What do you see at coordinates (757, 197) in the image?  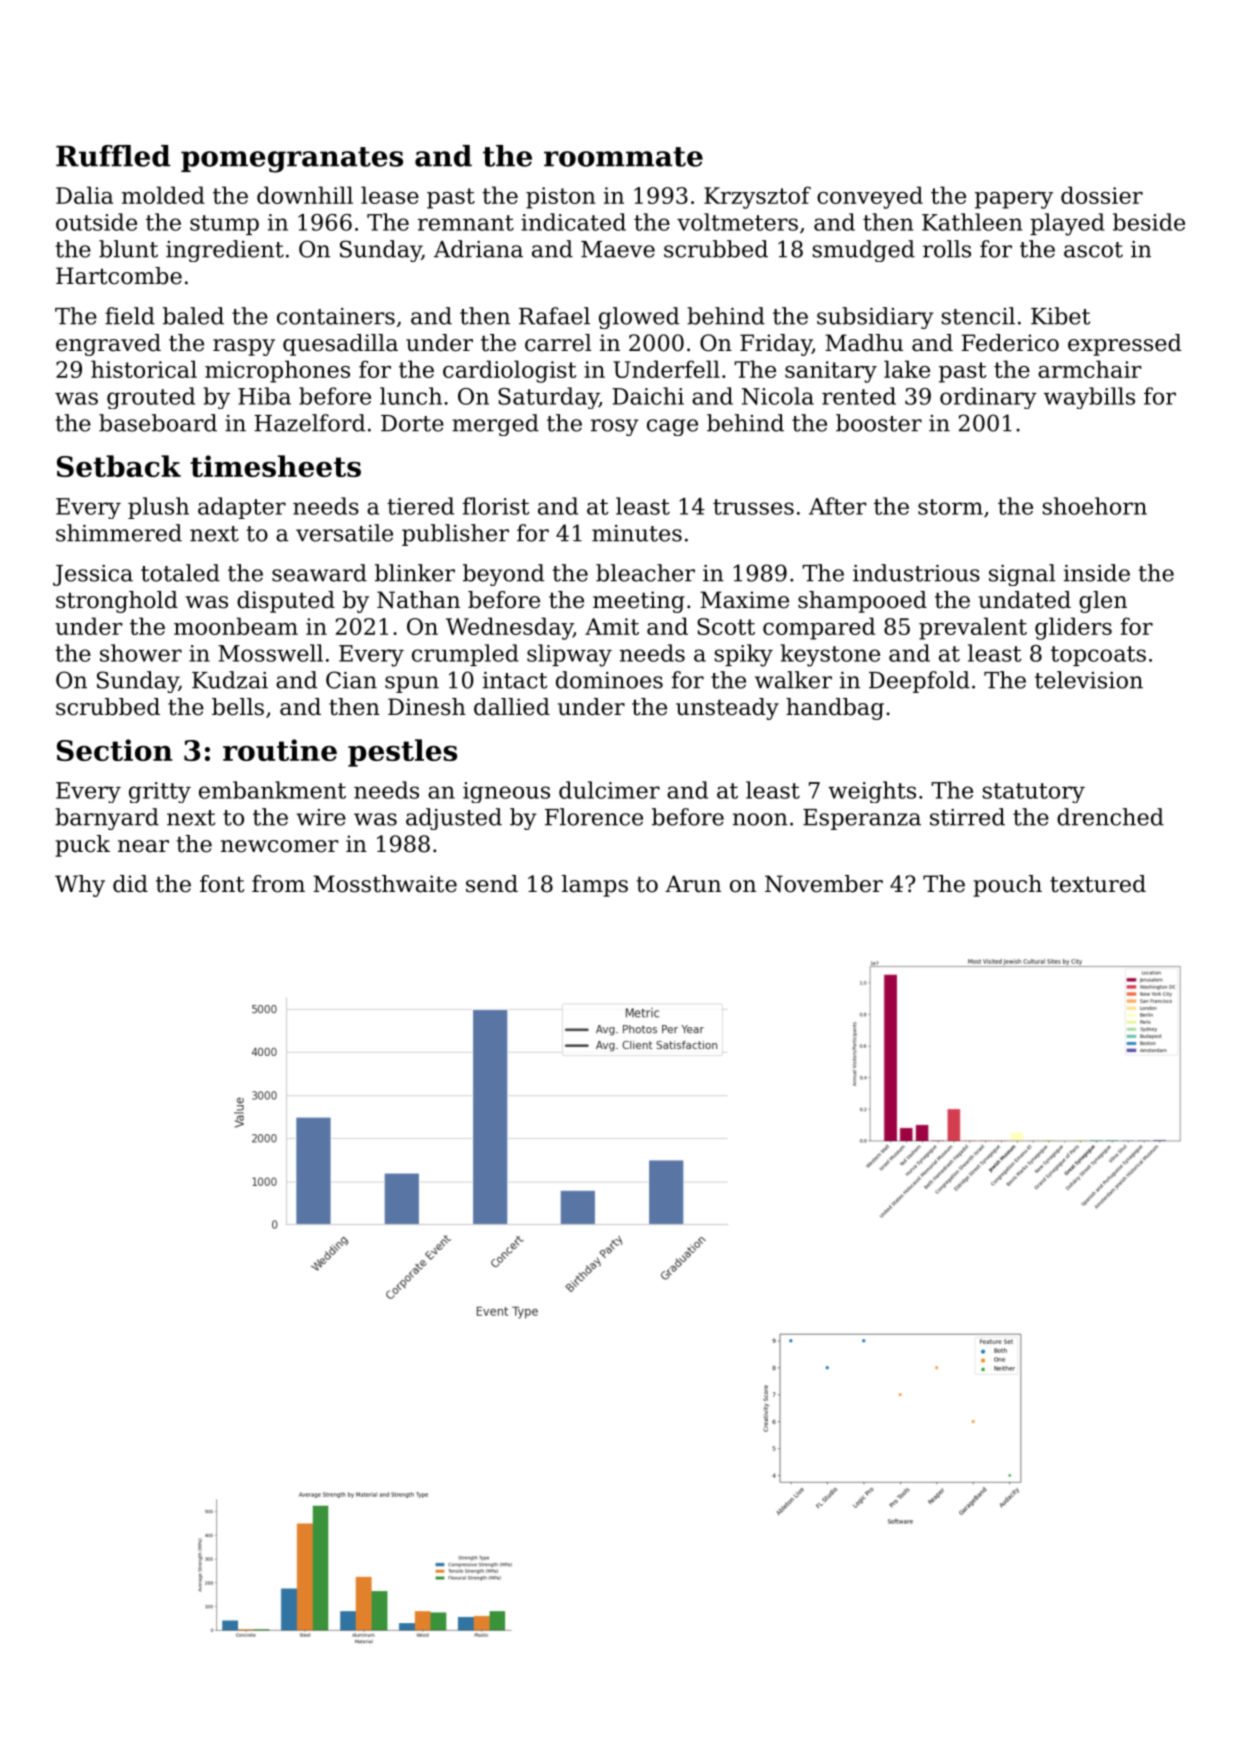 I see `Krzysztof` at bounding box center [757, 197].
